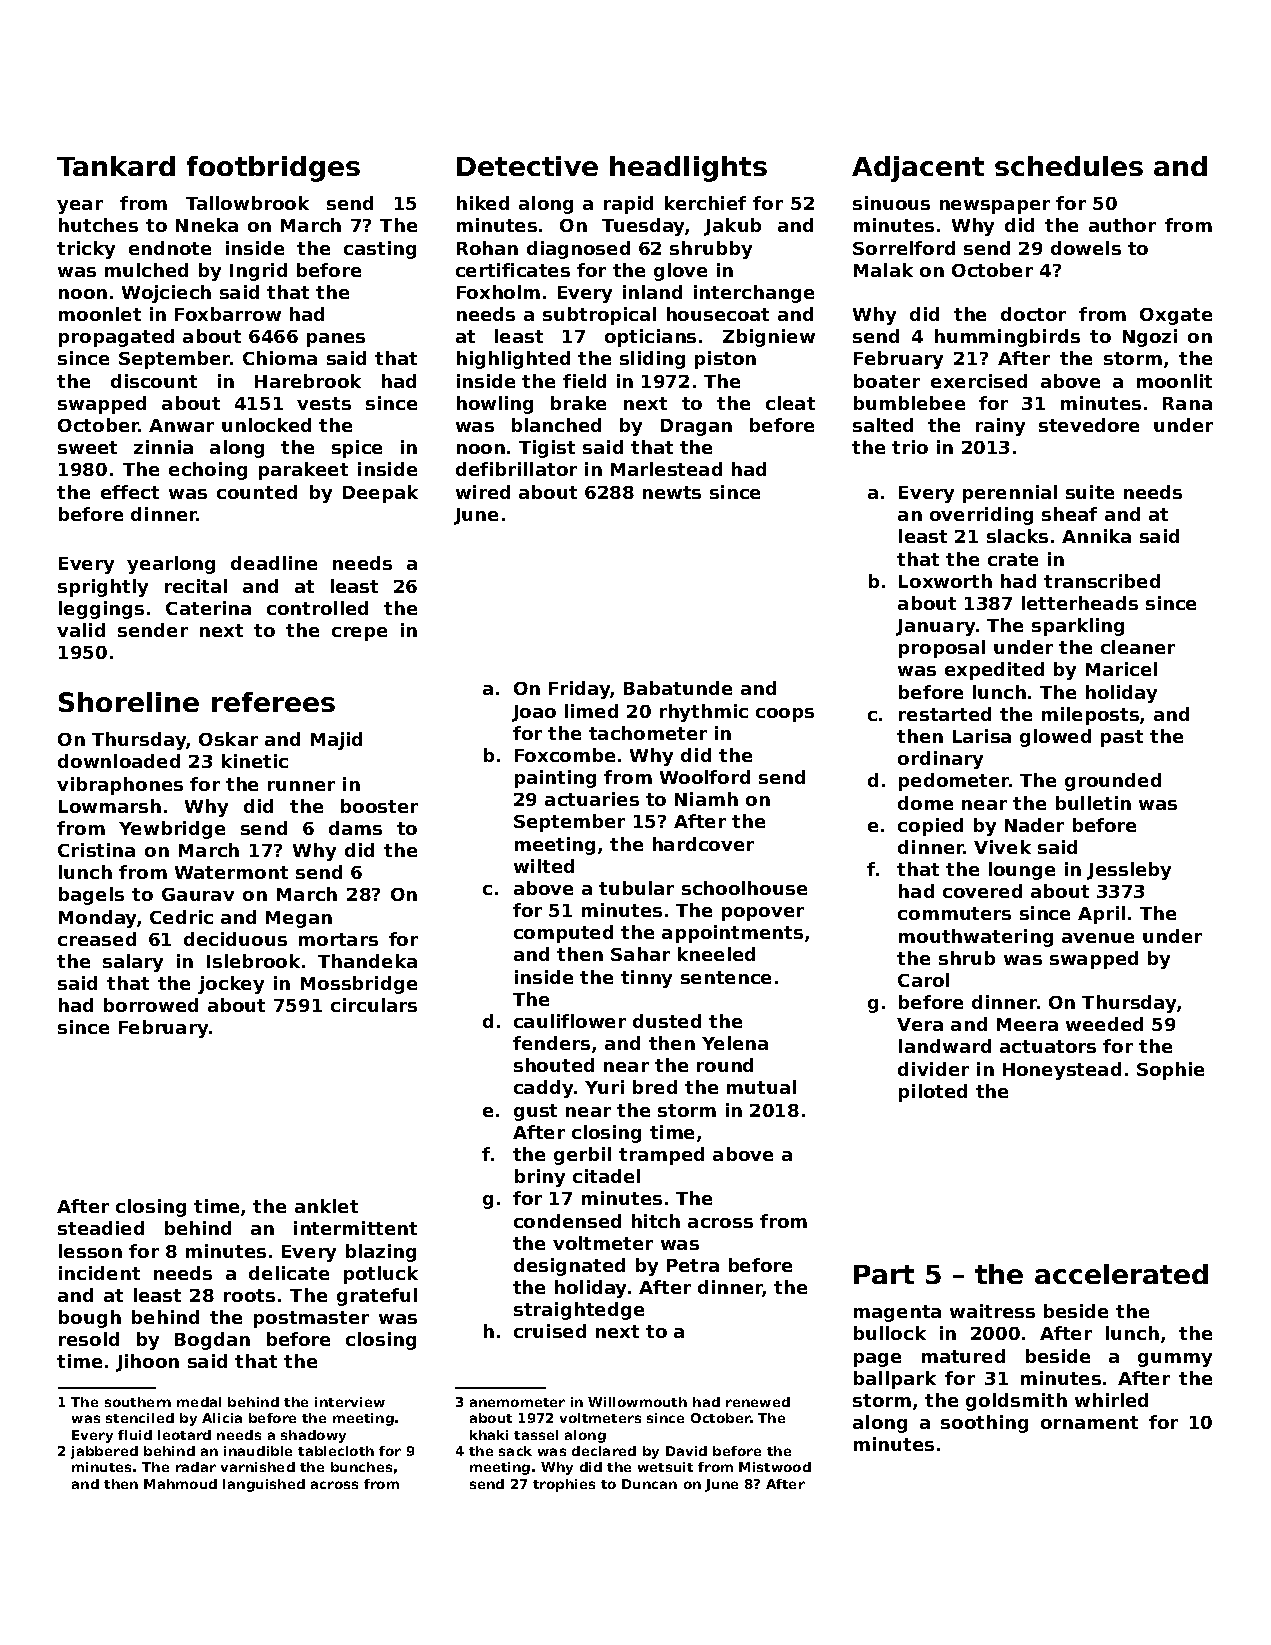 This screenshot has width=1271, height=1645. I want to click on schoolhouse, so click(744, 888).
